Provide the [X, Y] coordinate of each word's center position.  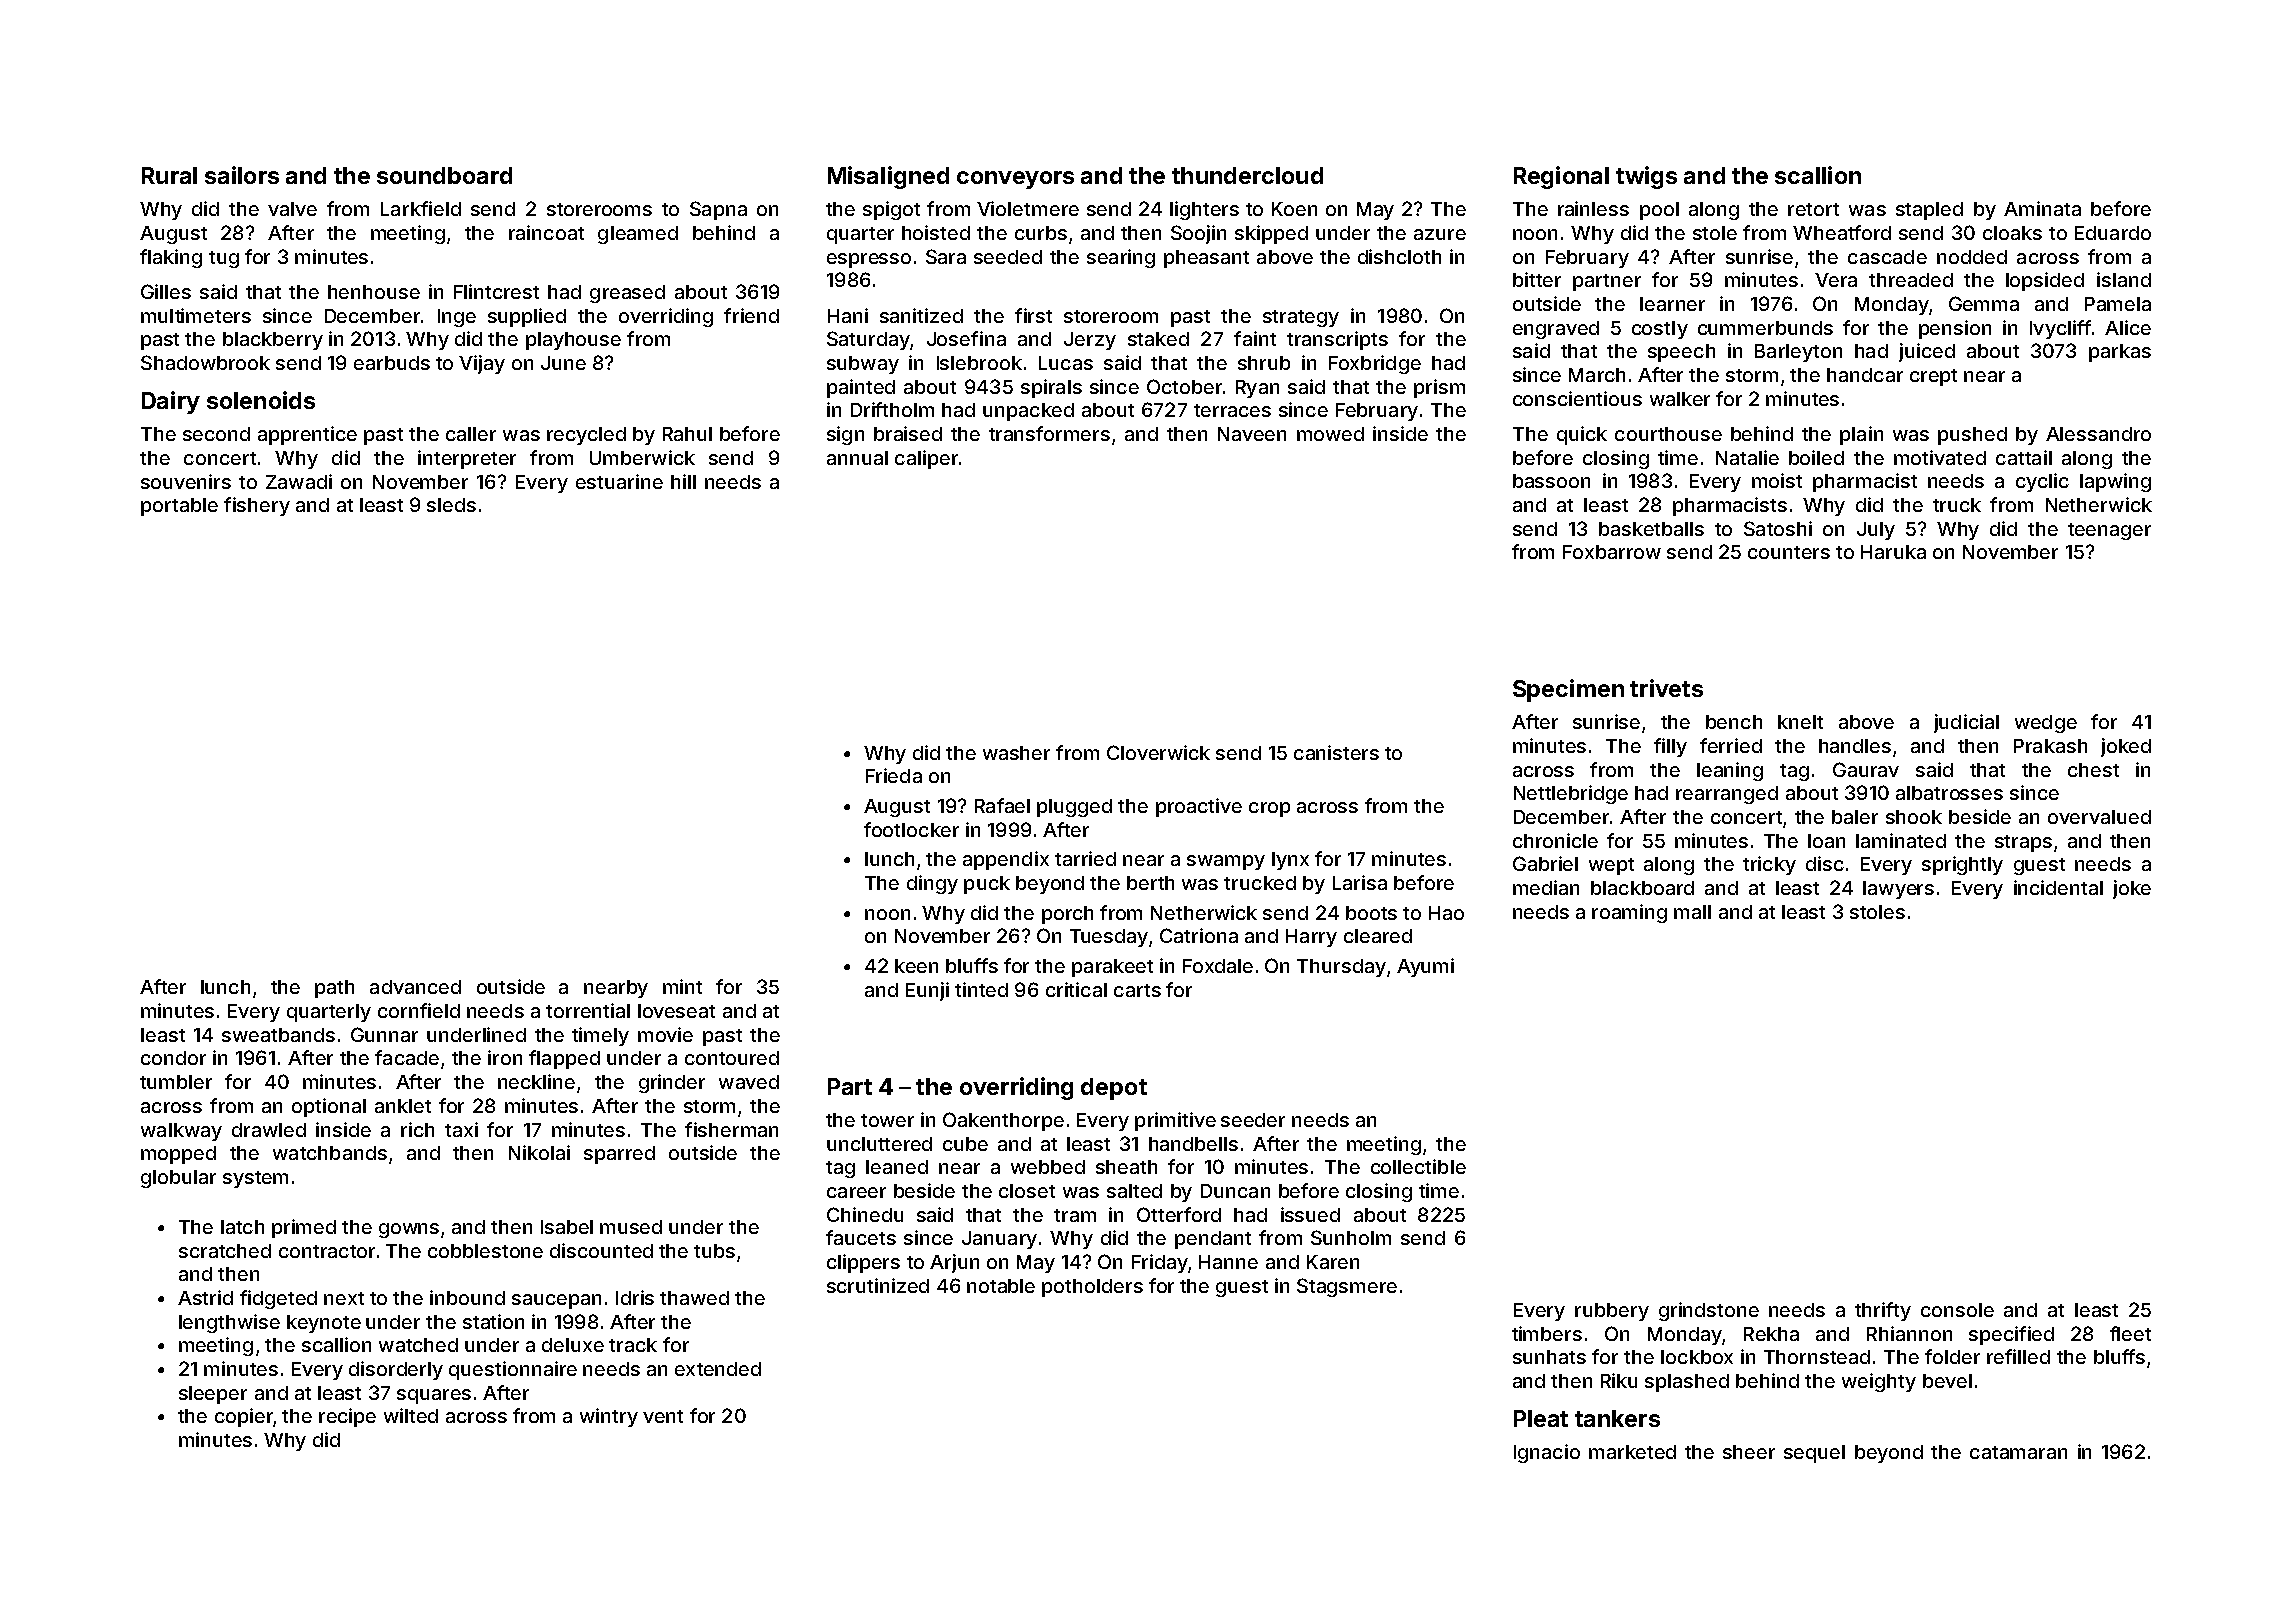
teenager [2109, 531]
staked [1158, 339]
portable [179, 507]
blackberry [273, 341]
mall [1692, 912]
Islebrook [979, 363]
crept [1933, 377]
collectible [1418, 1166]
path [334, 989]
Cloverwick [1158, 752]
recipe [347, 1417]
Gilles [166, 291]
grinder [672, 1083]
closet [1027, 1191]
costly [1660, 330]
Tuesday [1109, 938]
